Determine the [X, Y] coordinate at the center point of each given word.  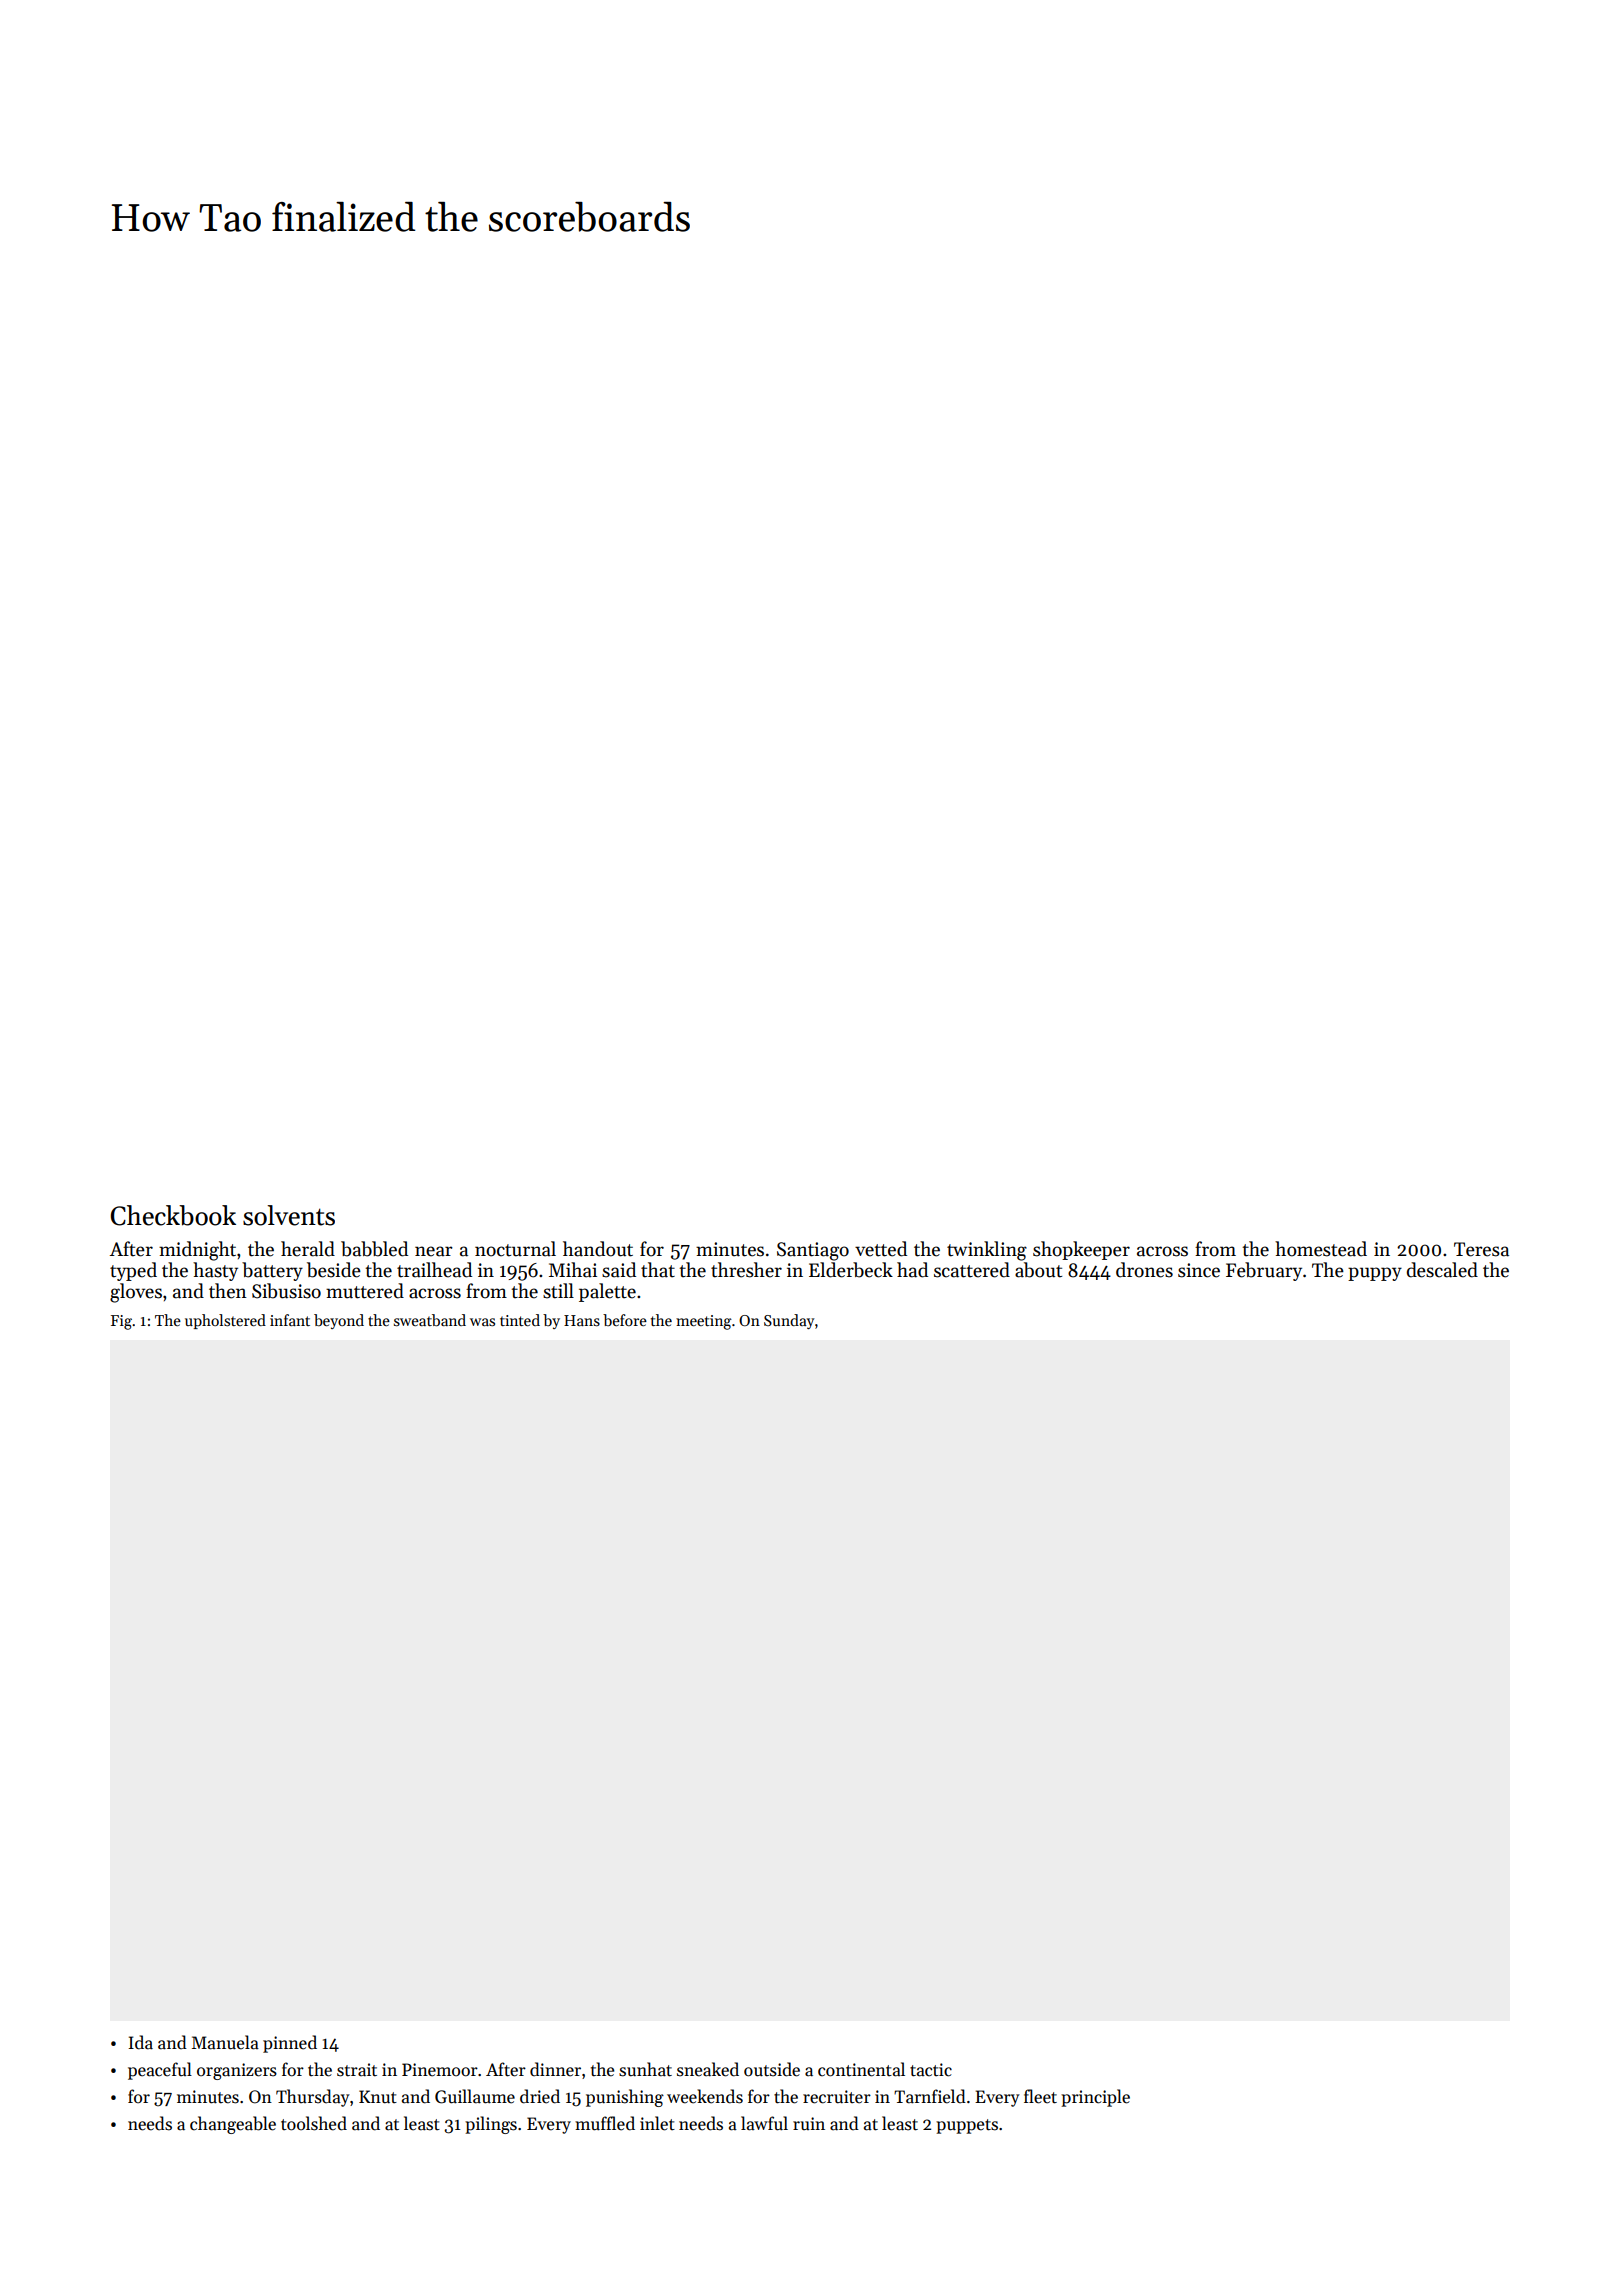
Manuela [225, 2042]
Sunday [789, 1321]
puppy [1375, 1274]
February [1264, 1271]
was [482, 1322]
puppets [967, 2126]
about [1038, 1270]
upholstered [225, 1321]
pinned [290, 2044]
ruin [809, 2123]
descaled [1442, 1270]
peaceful [160, 2071]
